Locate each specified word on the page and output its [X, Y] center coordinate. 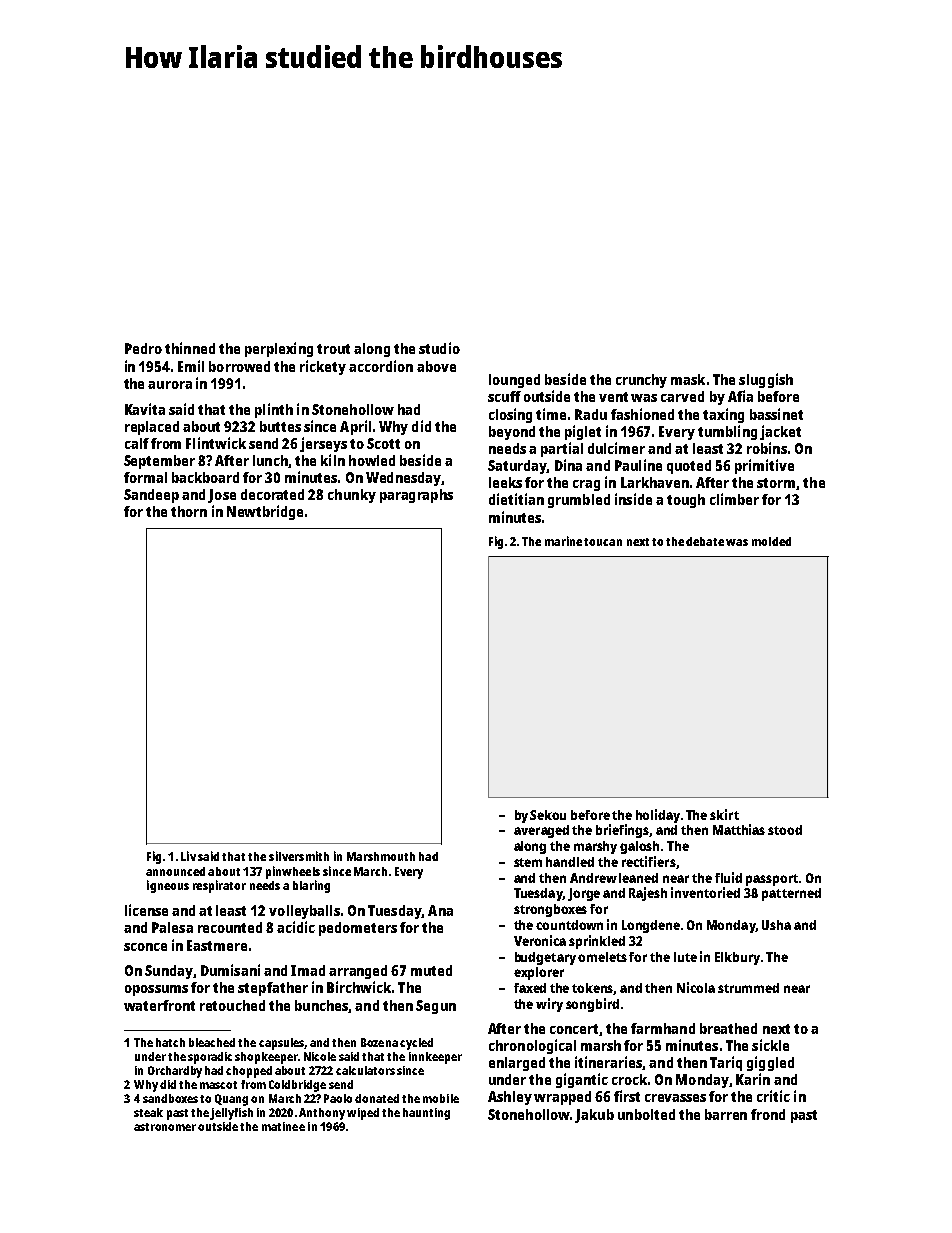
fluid [728, 877]
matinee [283, 1126]
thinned [190, 348]
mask [688, 379]
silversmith [299, 856]
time [551, 414]
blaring [311, 886]
